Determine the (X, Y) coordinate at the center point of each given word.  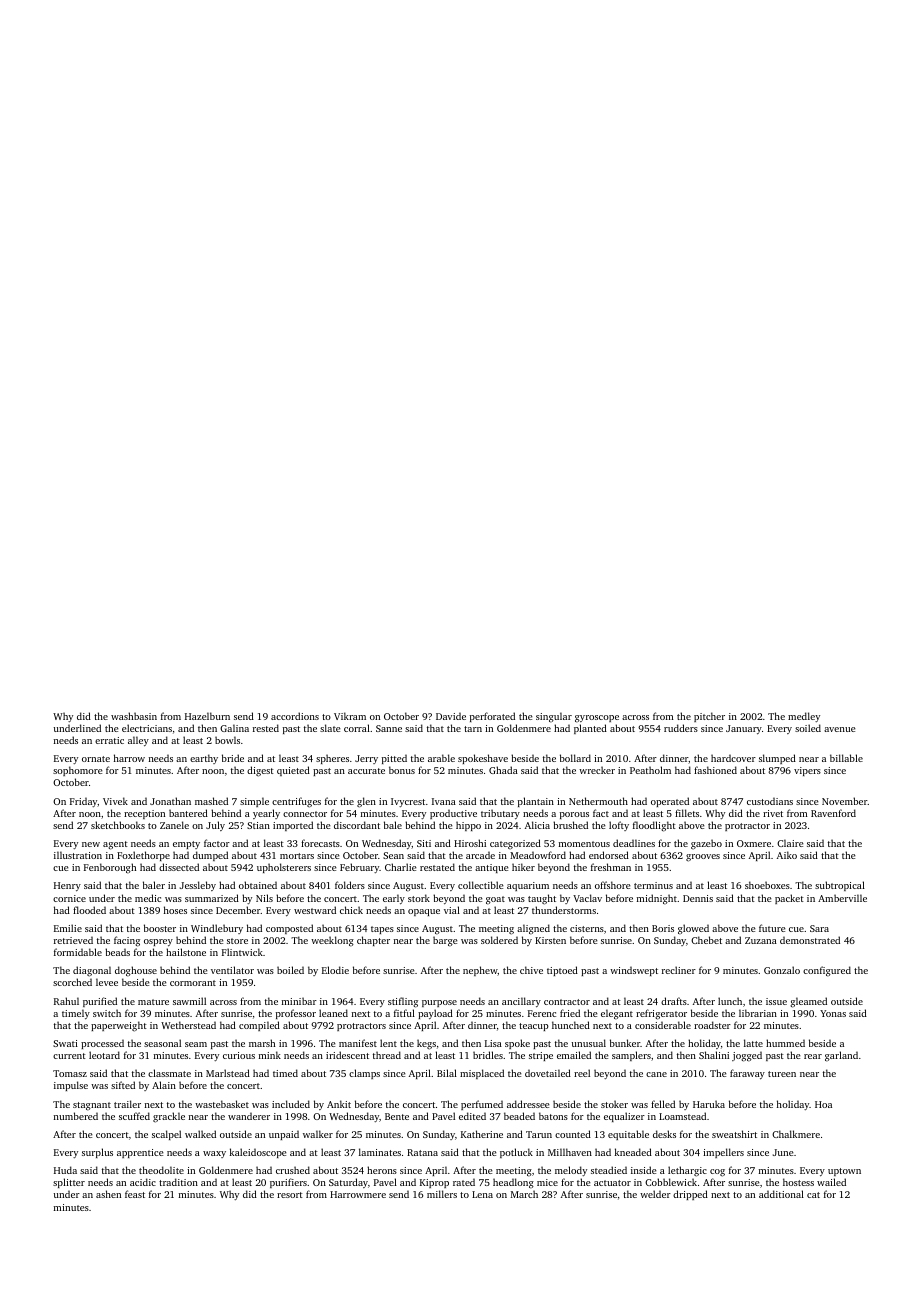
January (744, 729)
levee (107, 982)
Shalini (714, 1055)
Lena (482, 1194)
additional (781, 1194)
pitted (394, 759)
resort (290, 1195)
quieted (293, 771)
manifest (358, 1043)
